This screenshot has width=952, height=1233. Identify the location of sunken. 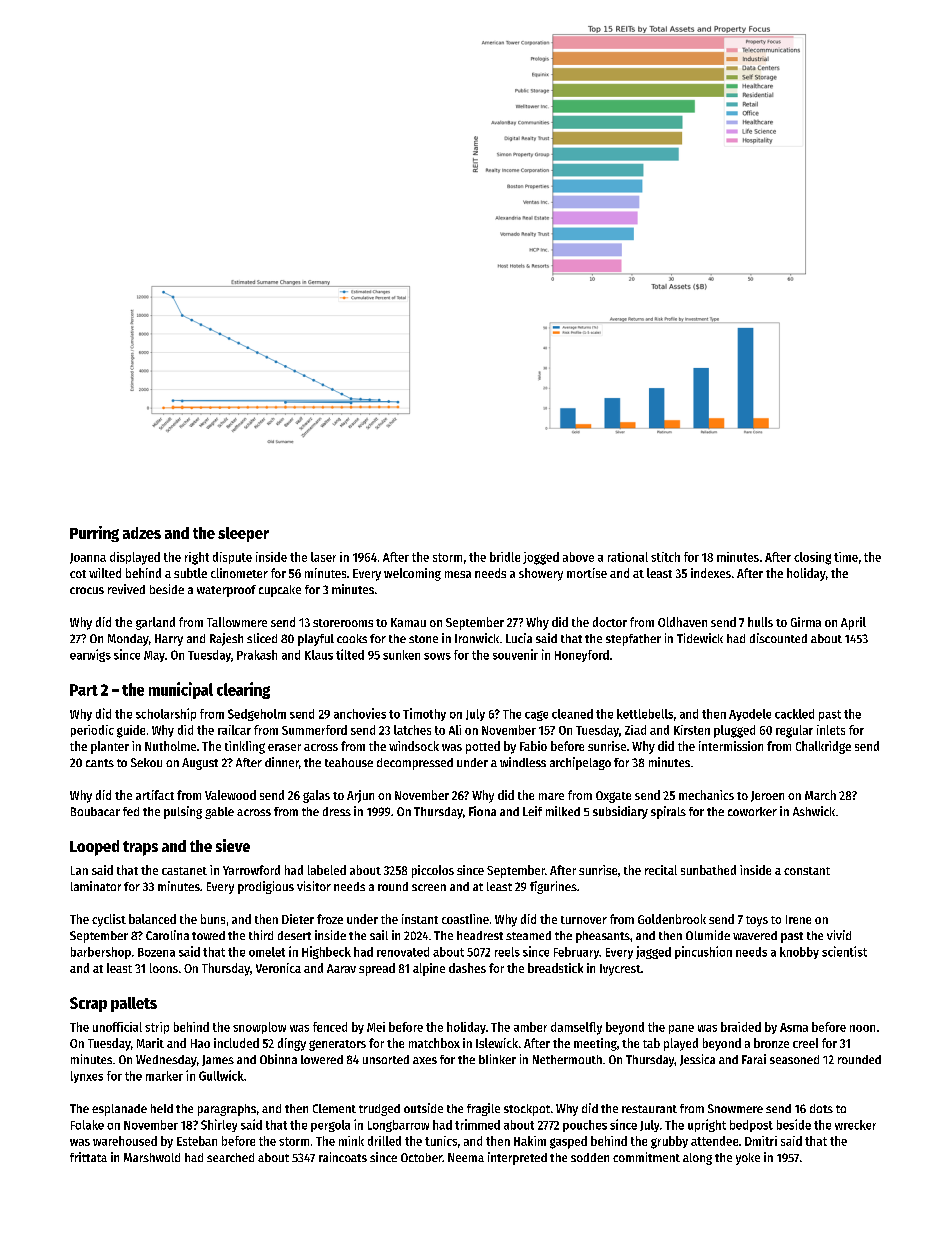
(401, 655).
